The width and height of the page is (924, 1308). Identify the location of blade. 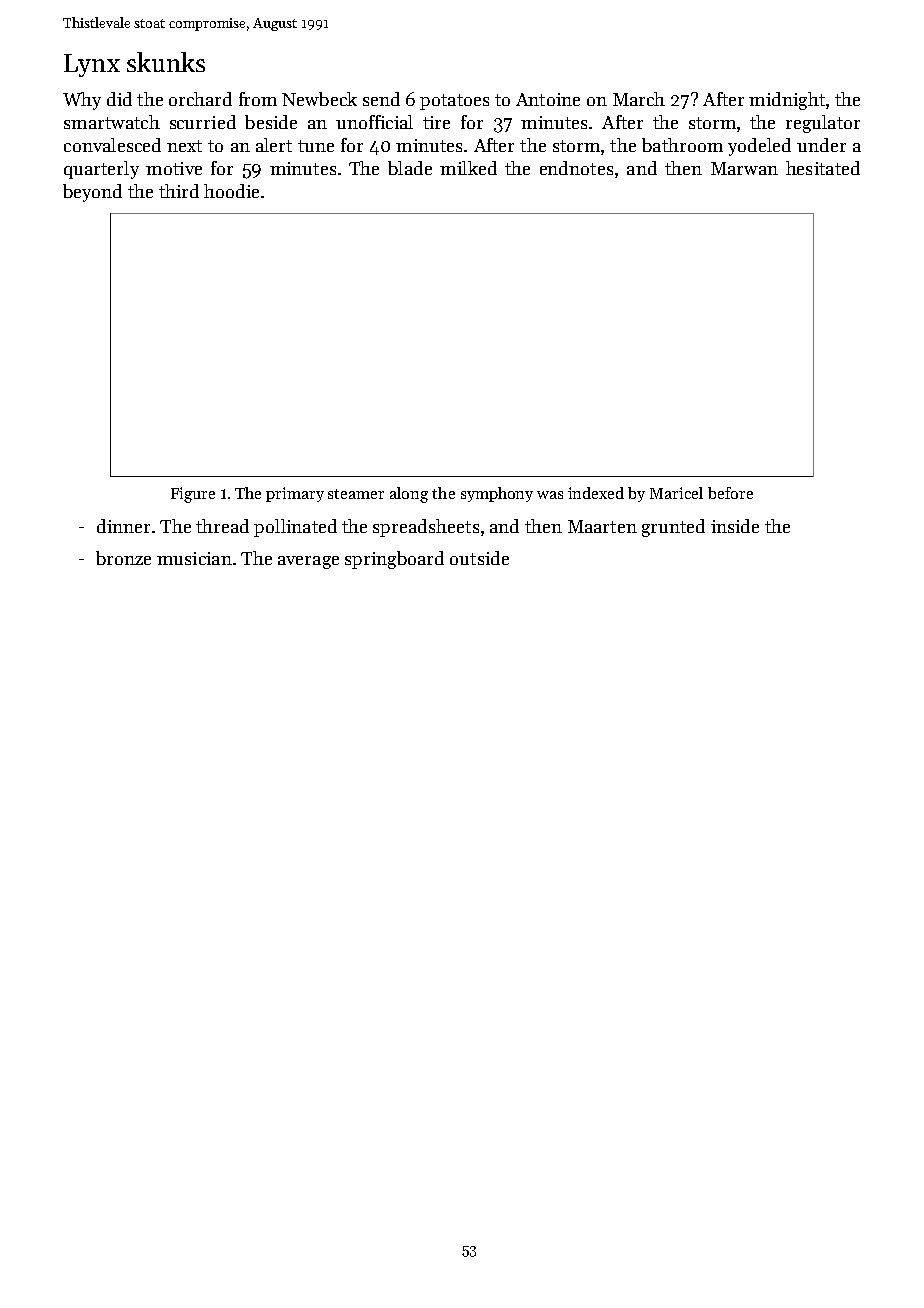
(410, 168).
